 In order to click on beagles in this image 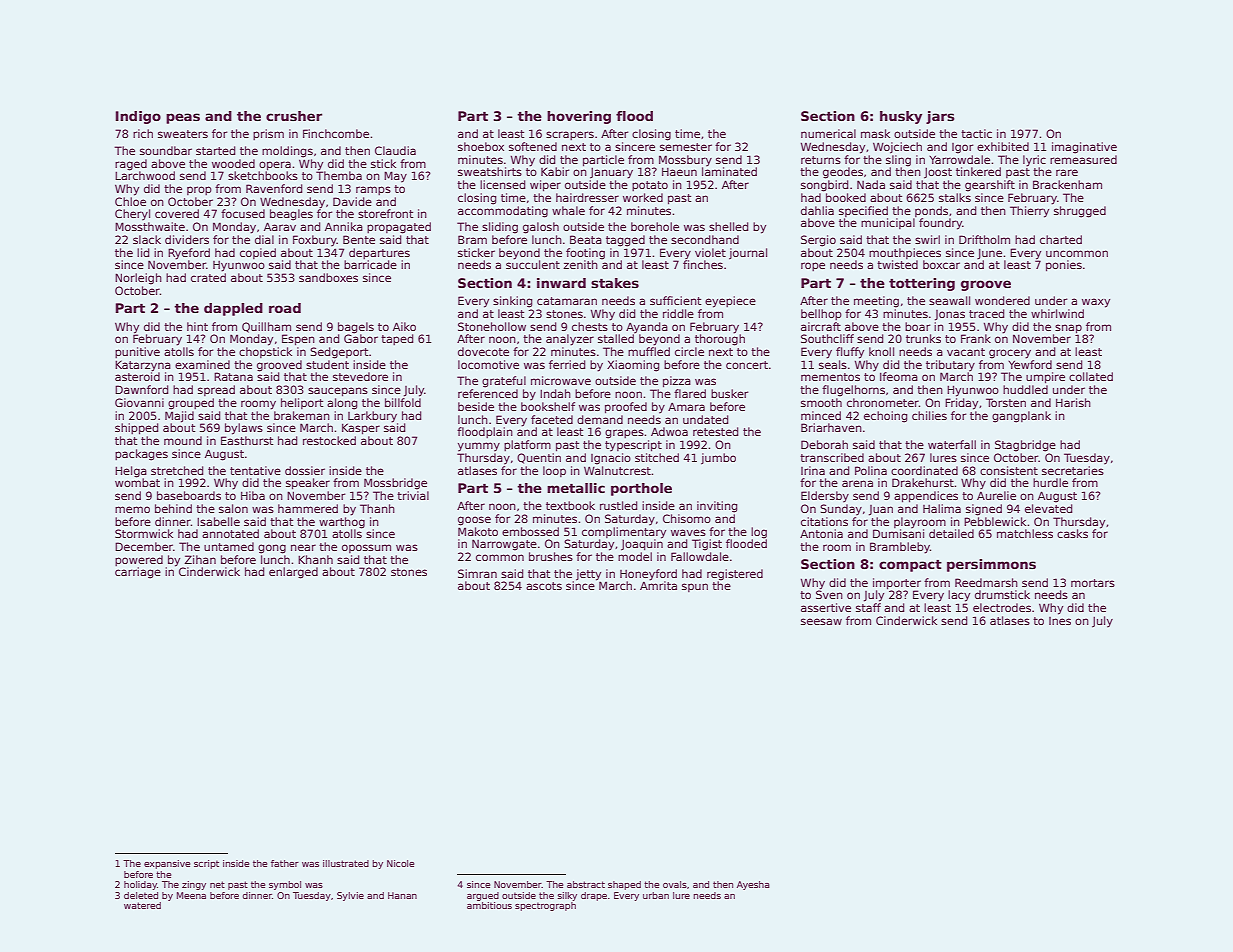, I will do `click(291, 215)`.
